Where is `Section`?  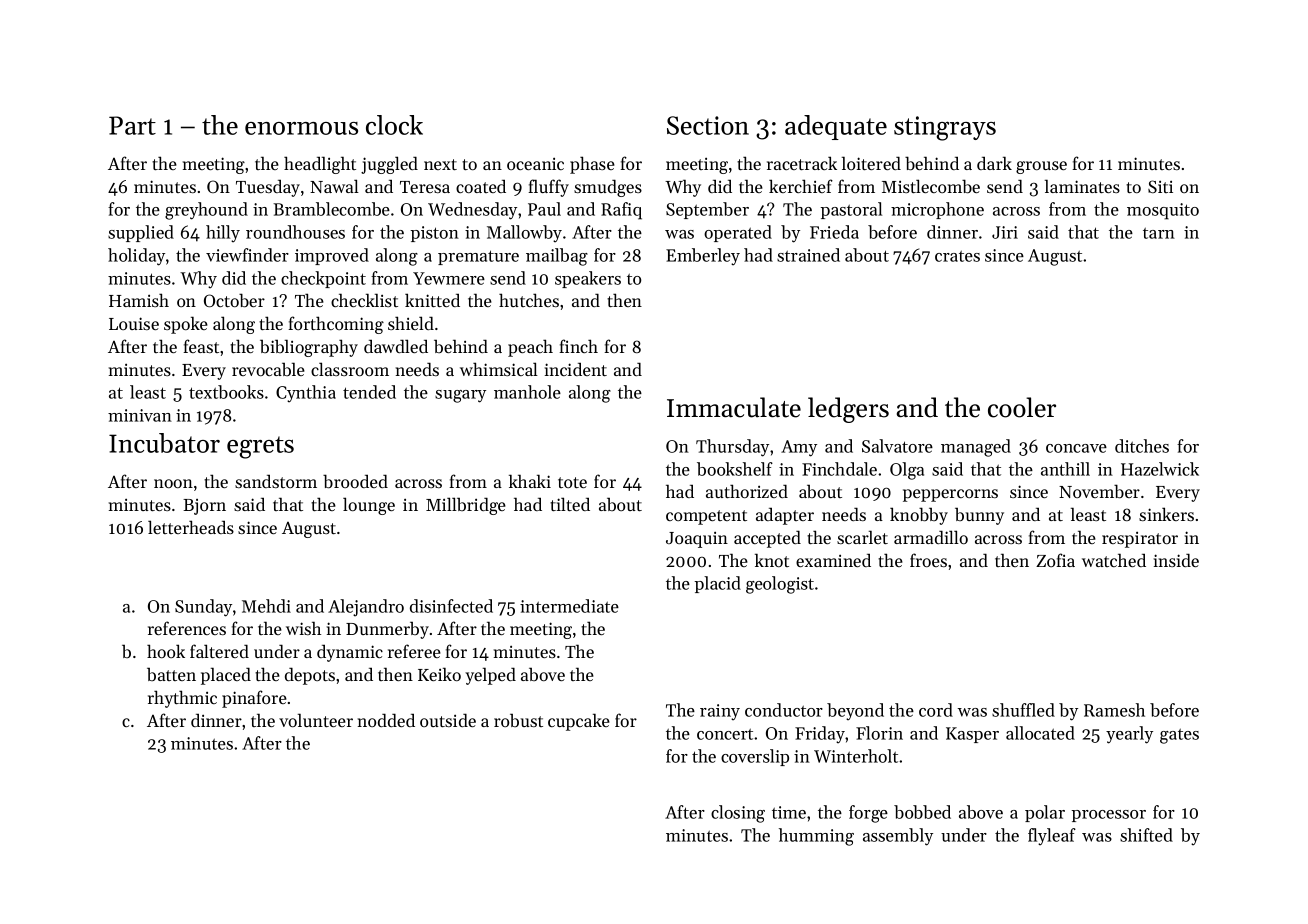 Section is located at coordinates (708, 125).
